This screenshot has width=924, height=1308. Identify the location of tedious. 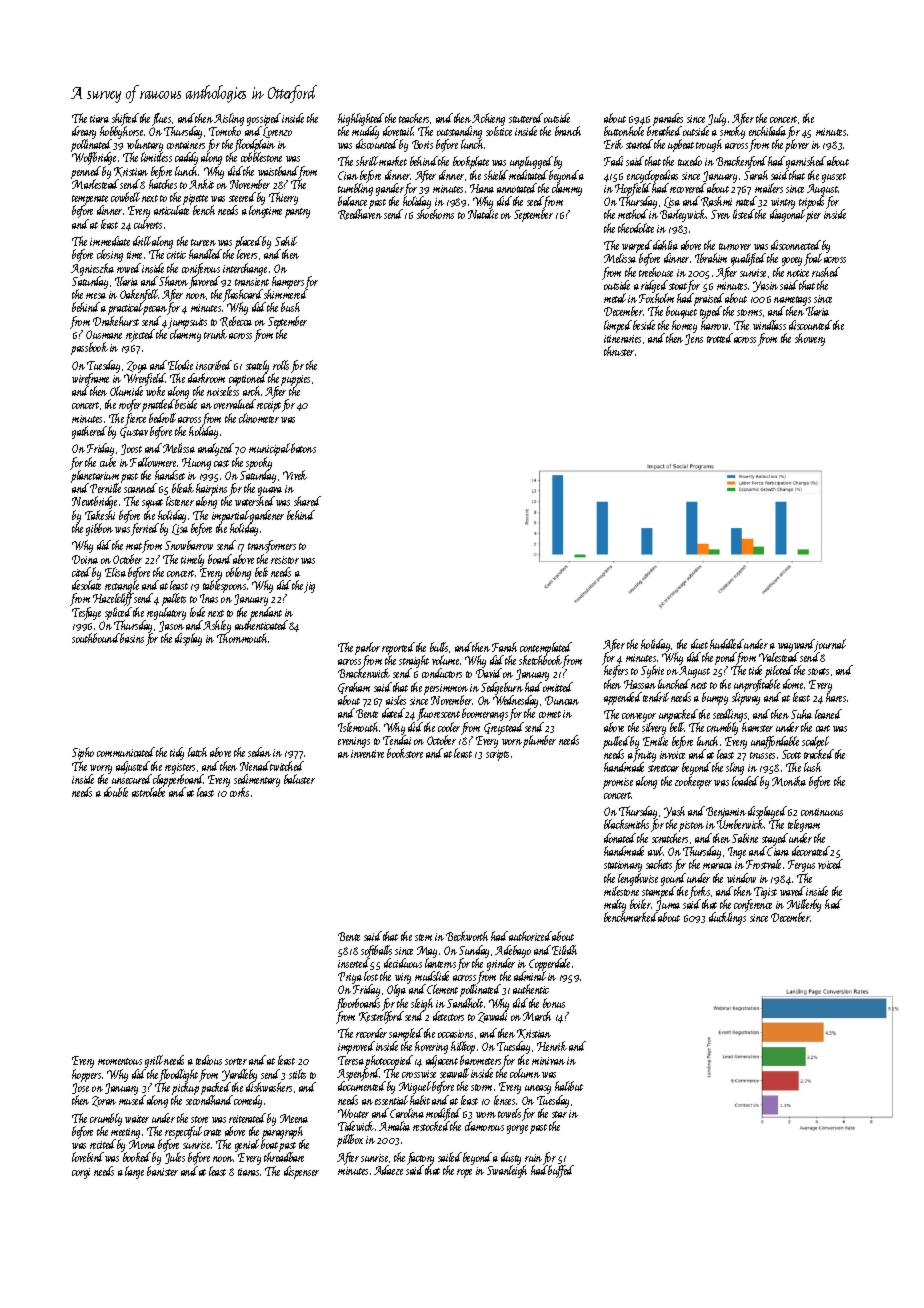
(209, 1060).
